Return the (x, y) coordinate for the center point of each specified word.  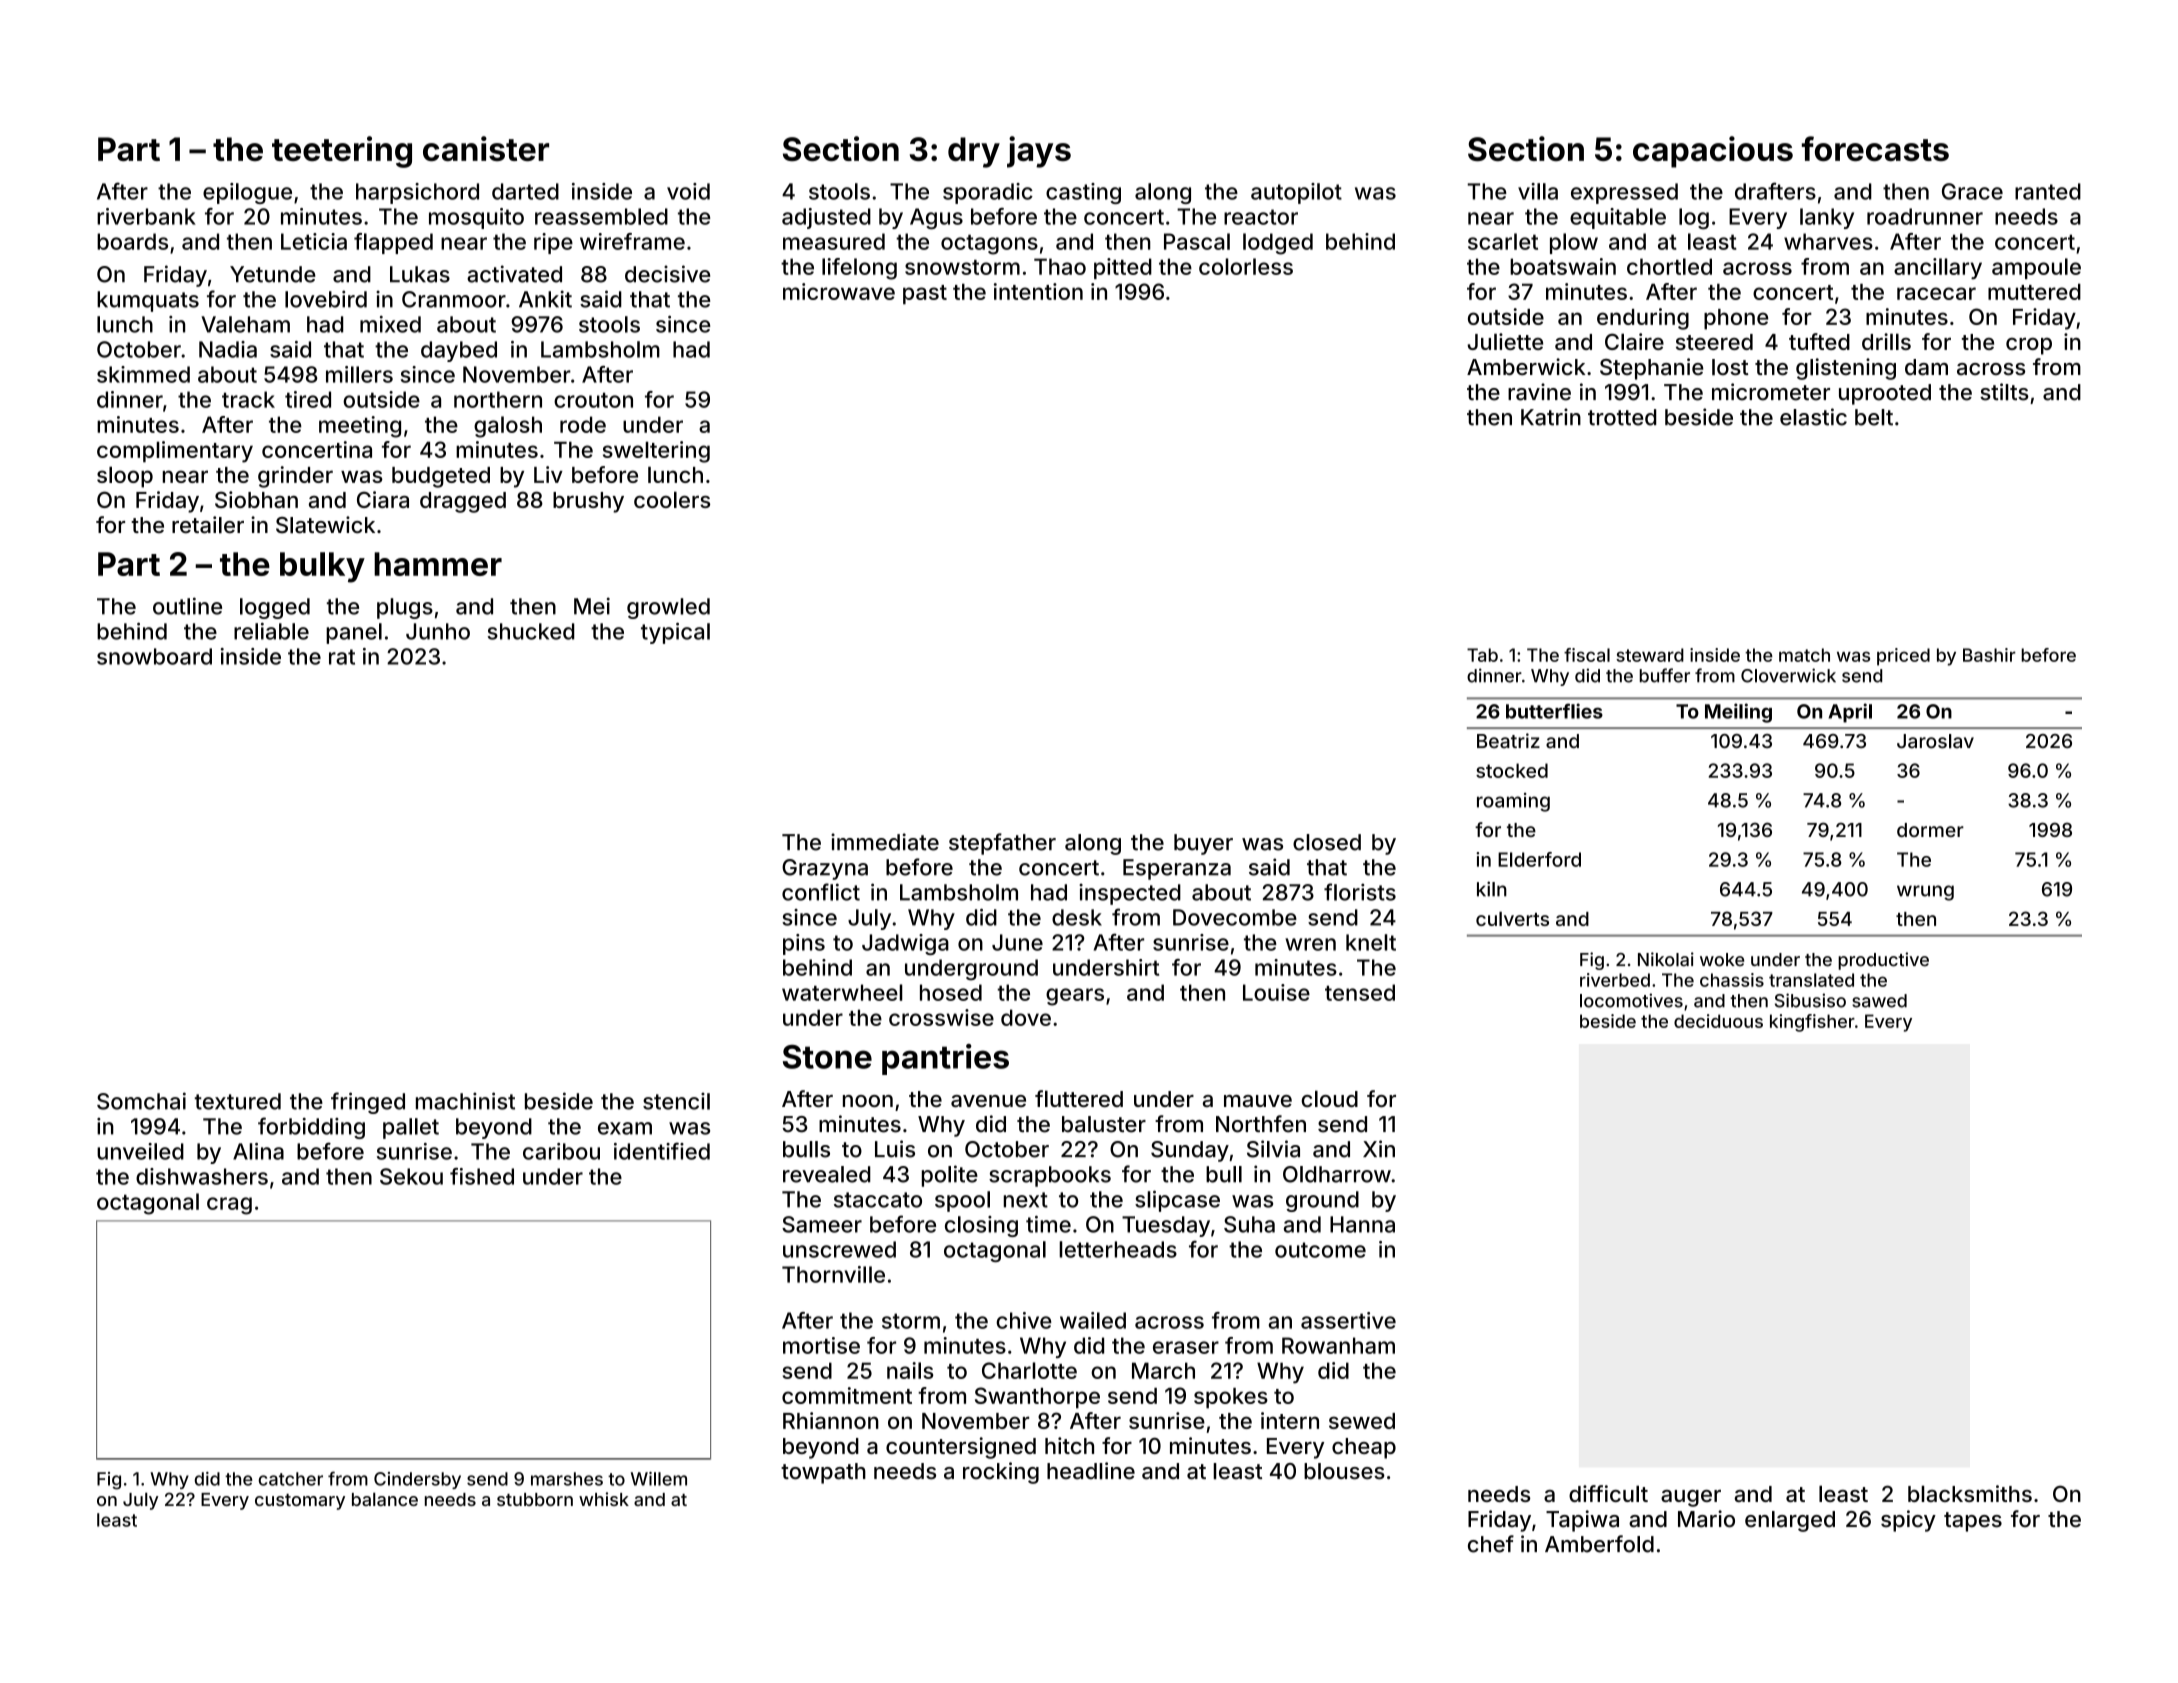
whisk (604, 1499)
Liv (548, 474)
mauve (1258, 1101)
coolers (672, 499)
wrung (1925, 893)
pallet (411, 1128)
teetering (342, 152)
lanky (1827, 218)
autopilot (1296, 193)
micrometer (1771, 392)
